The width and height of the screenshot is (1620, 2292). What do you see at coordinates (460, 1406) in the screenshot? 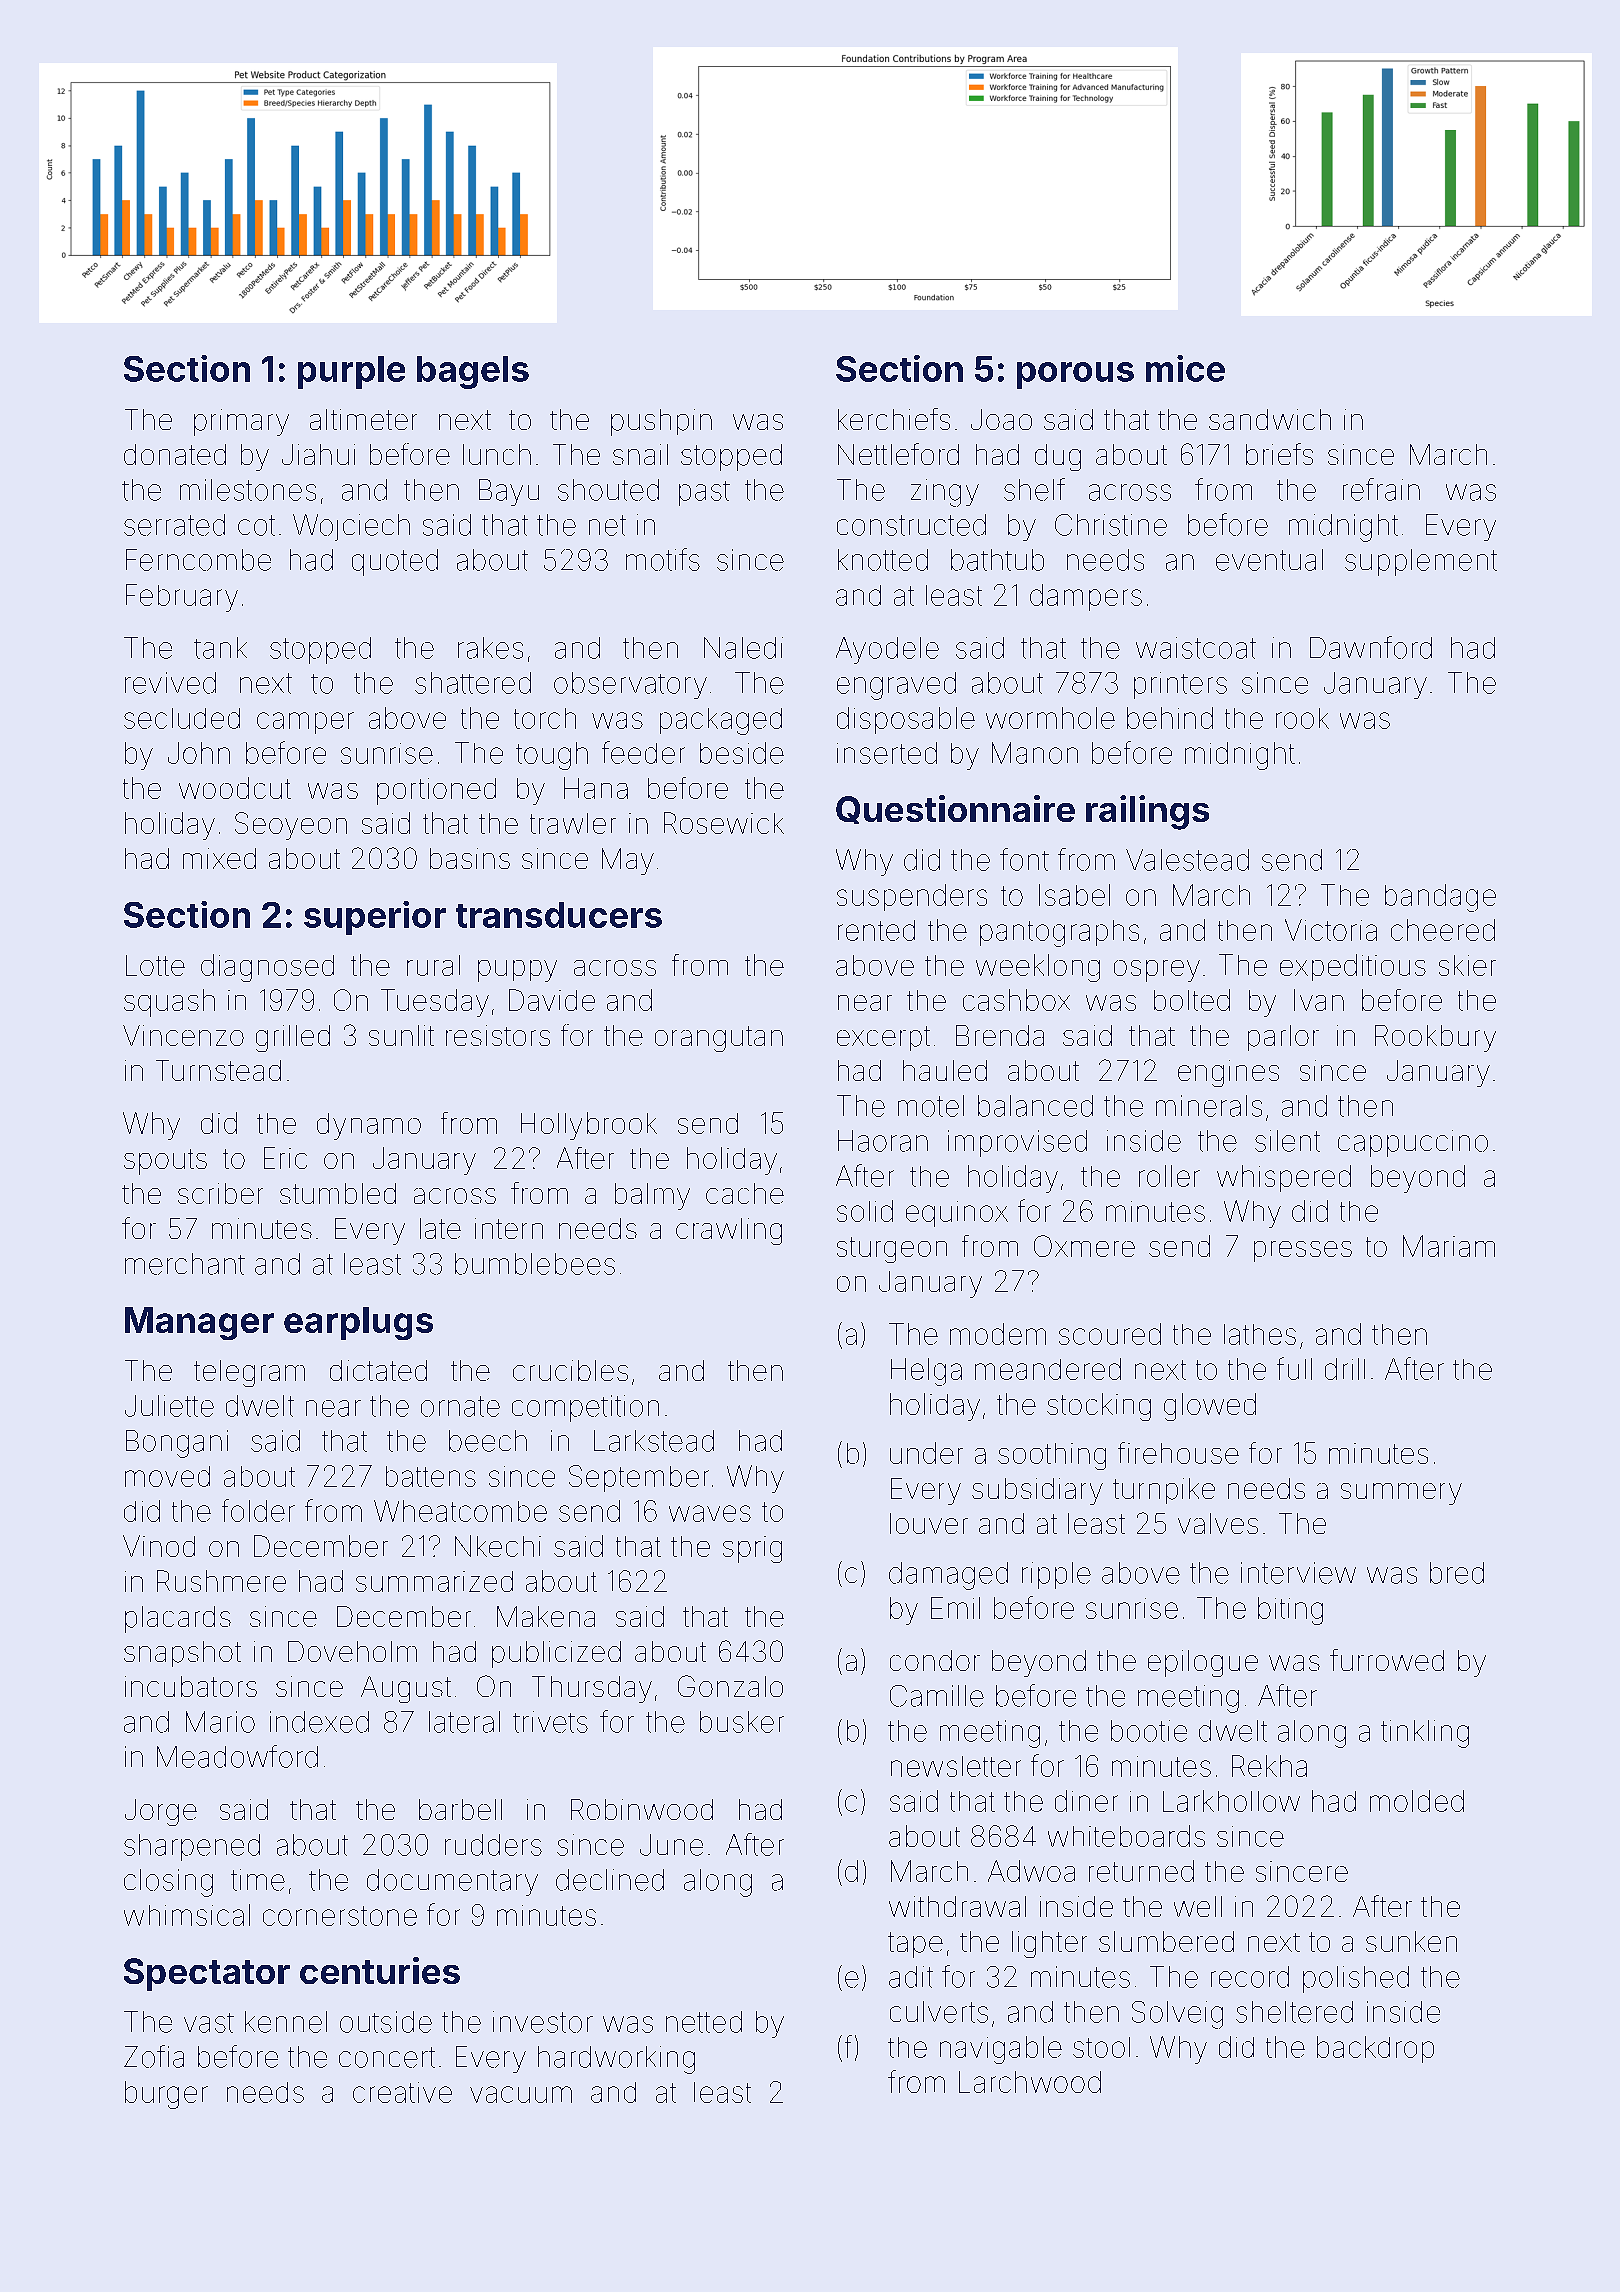
I see `ornate` at bounding box center [460, 1406].
